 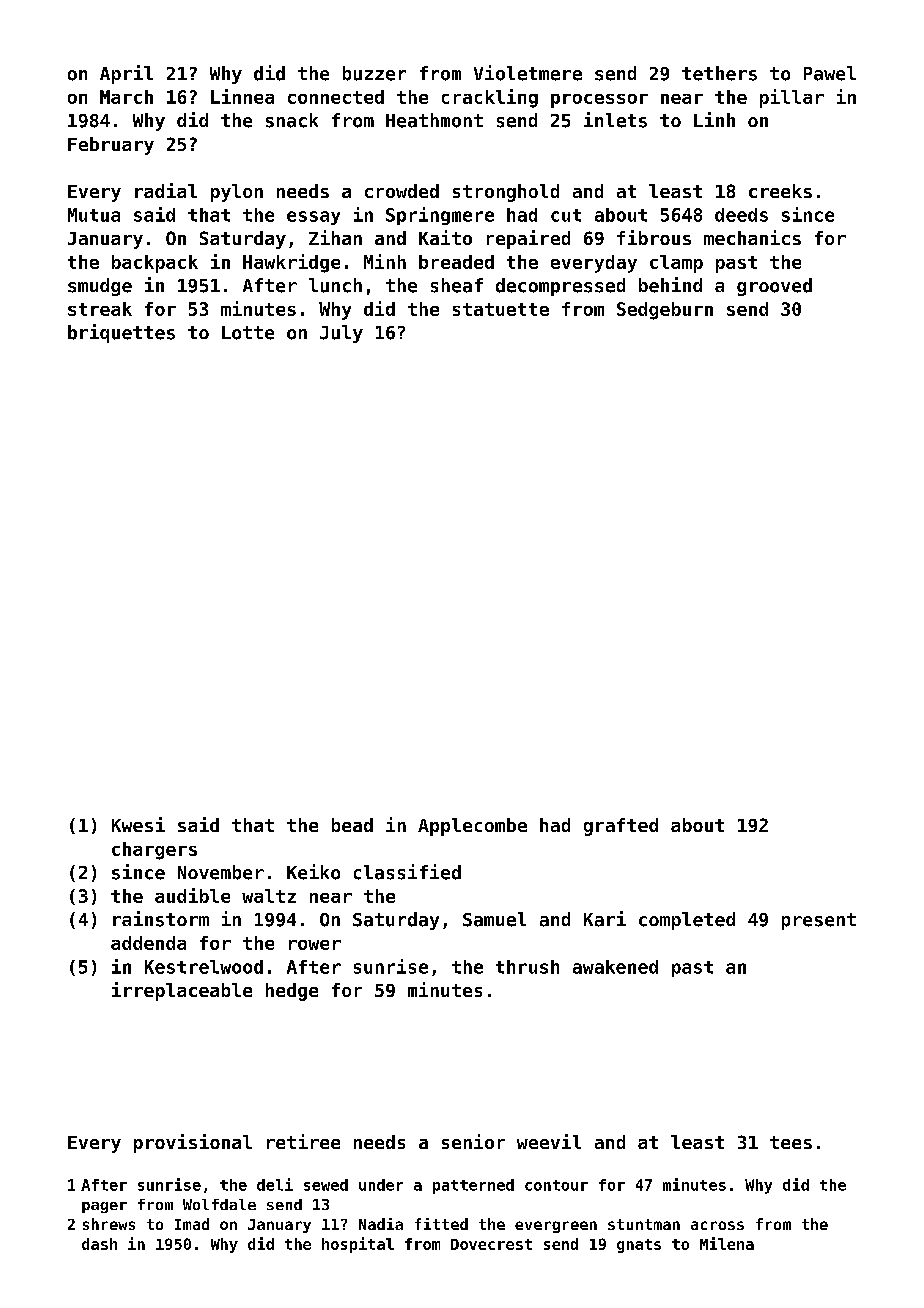 What do you see at coordinates (242, 96) in the page?
I see `Linnea` at bounding box center [242, 96].
